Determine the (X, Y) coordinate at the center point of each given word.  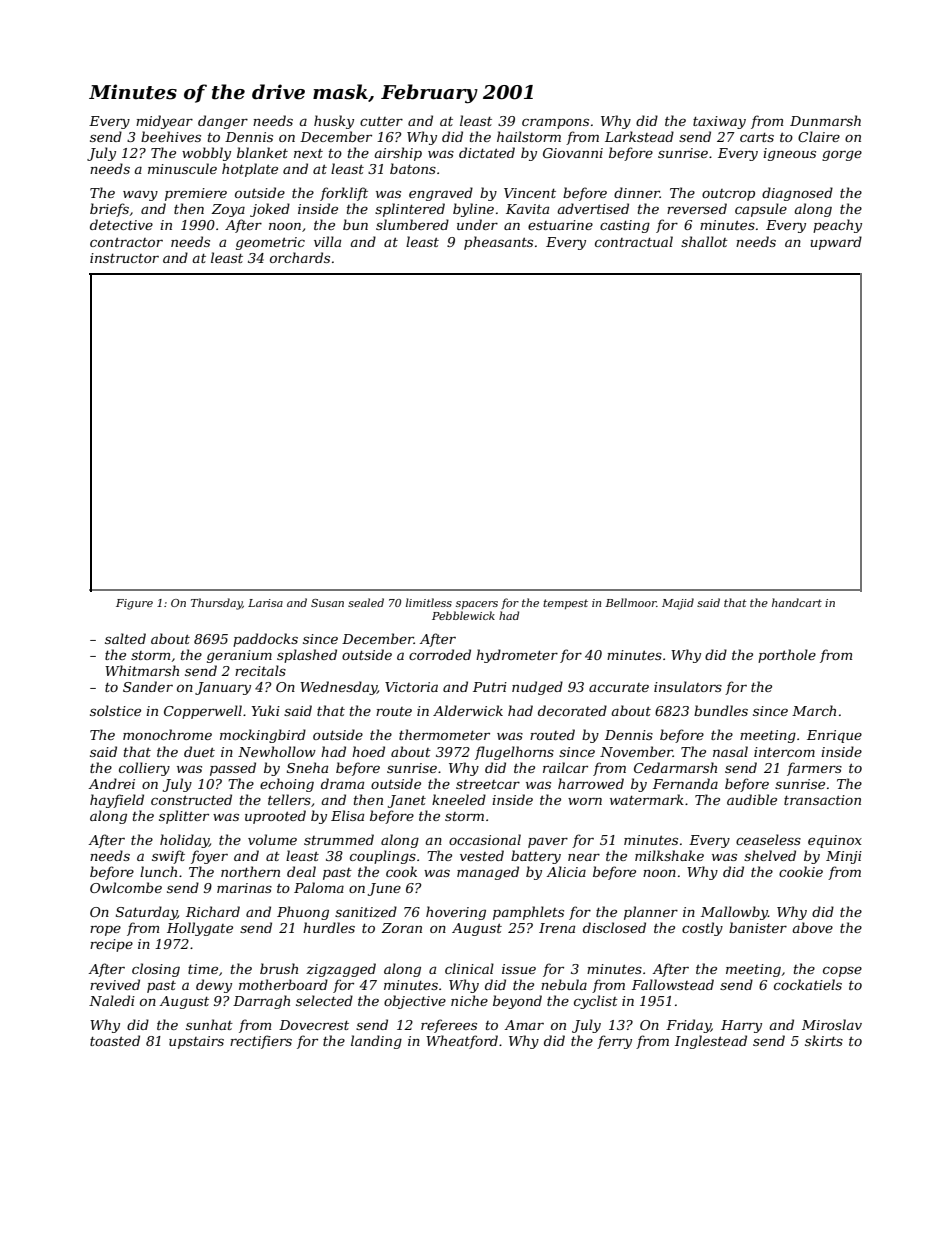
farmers (814, 769)
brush (279, 968)
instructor (124, 258)
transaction (822, 800)
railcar (565, 767)
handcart (797, 602)
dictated (487, 152)
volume (272, 839)
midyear (164, 122)
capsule (761, 210)
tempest (565, 604)
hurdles (329, 927)
